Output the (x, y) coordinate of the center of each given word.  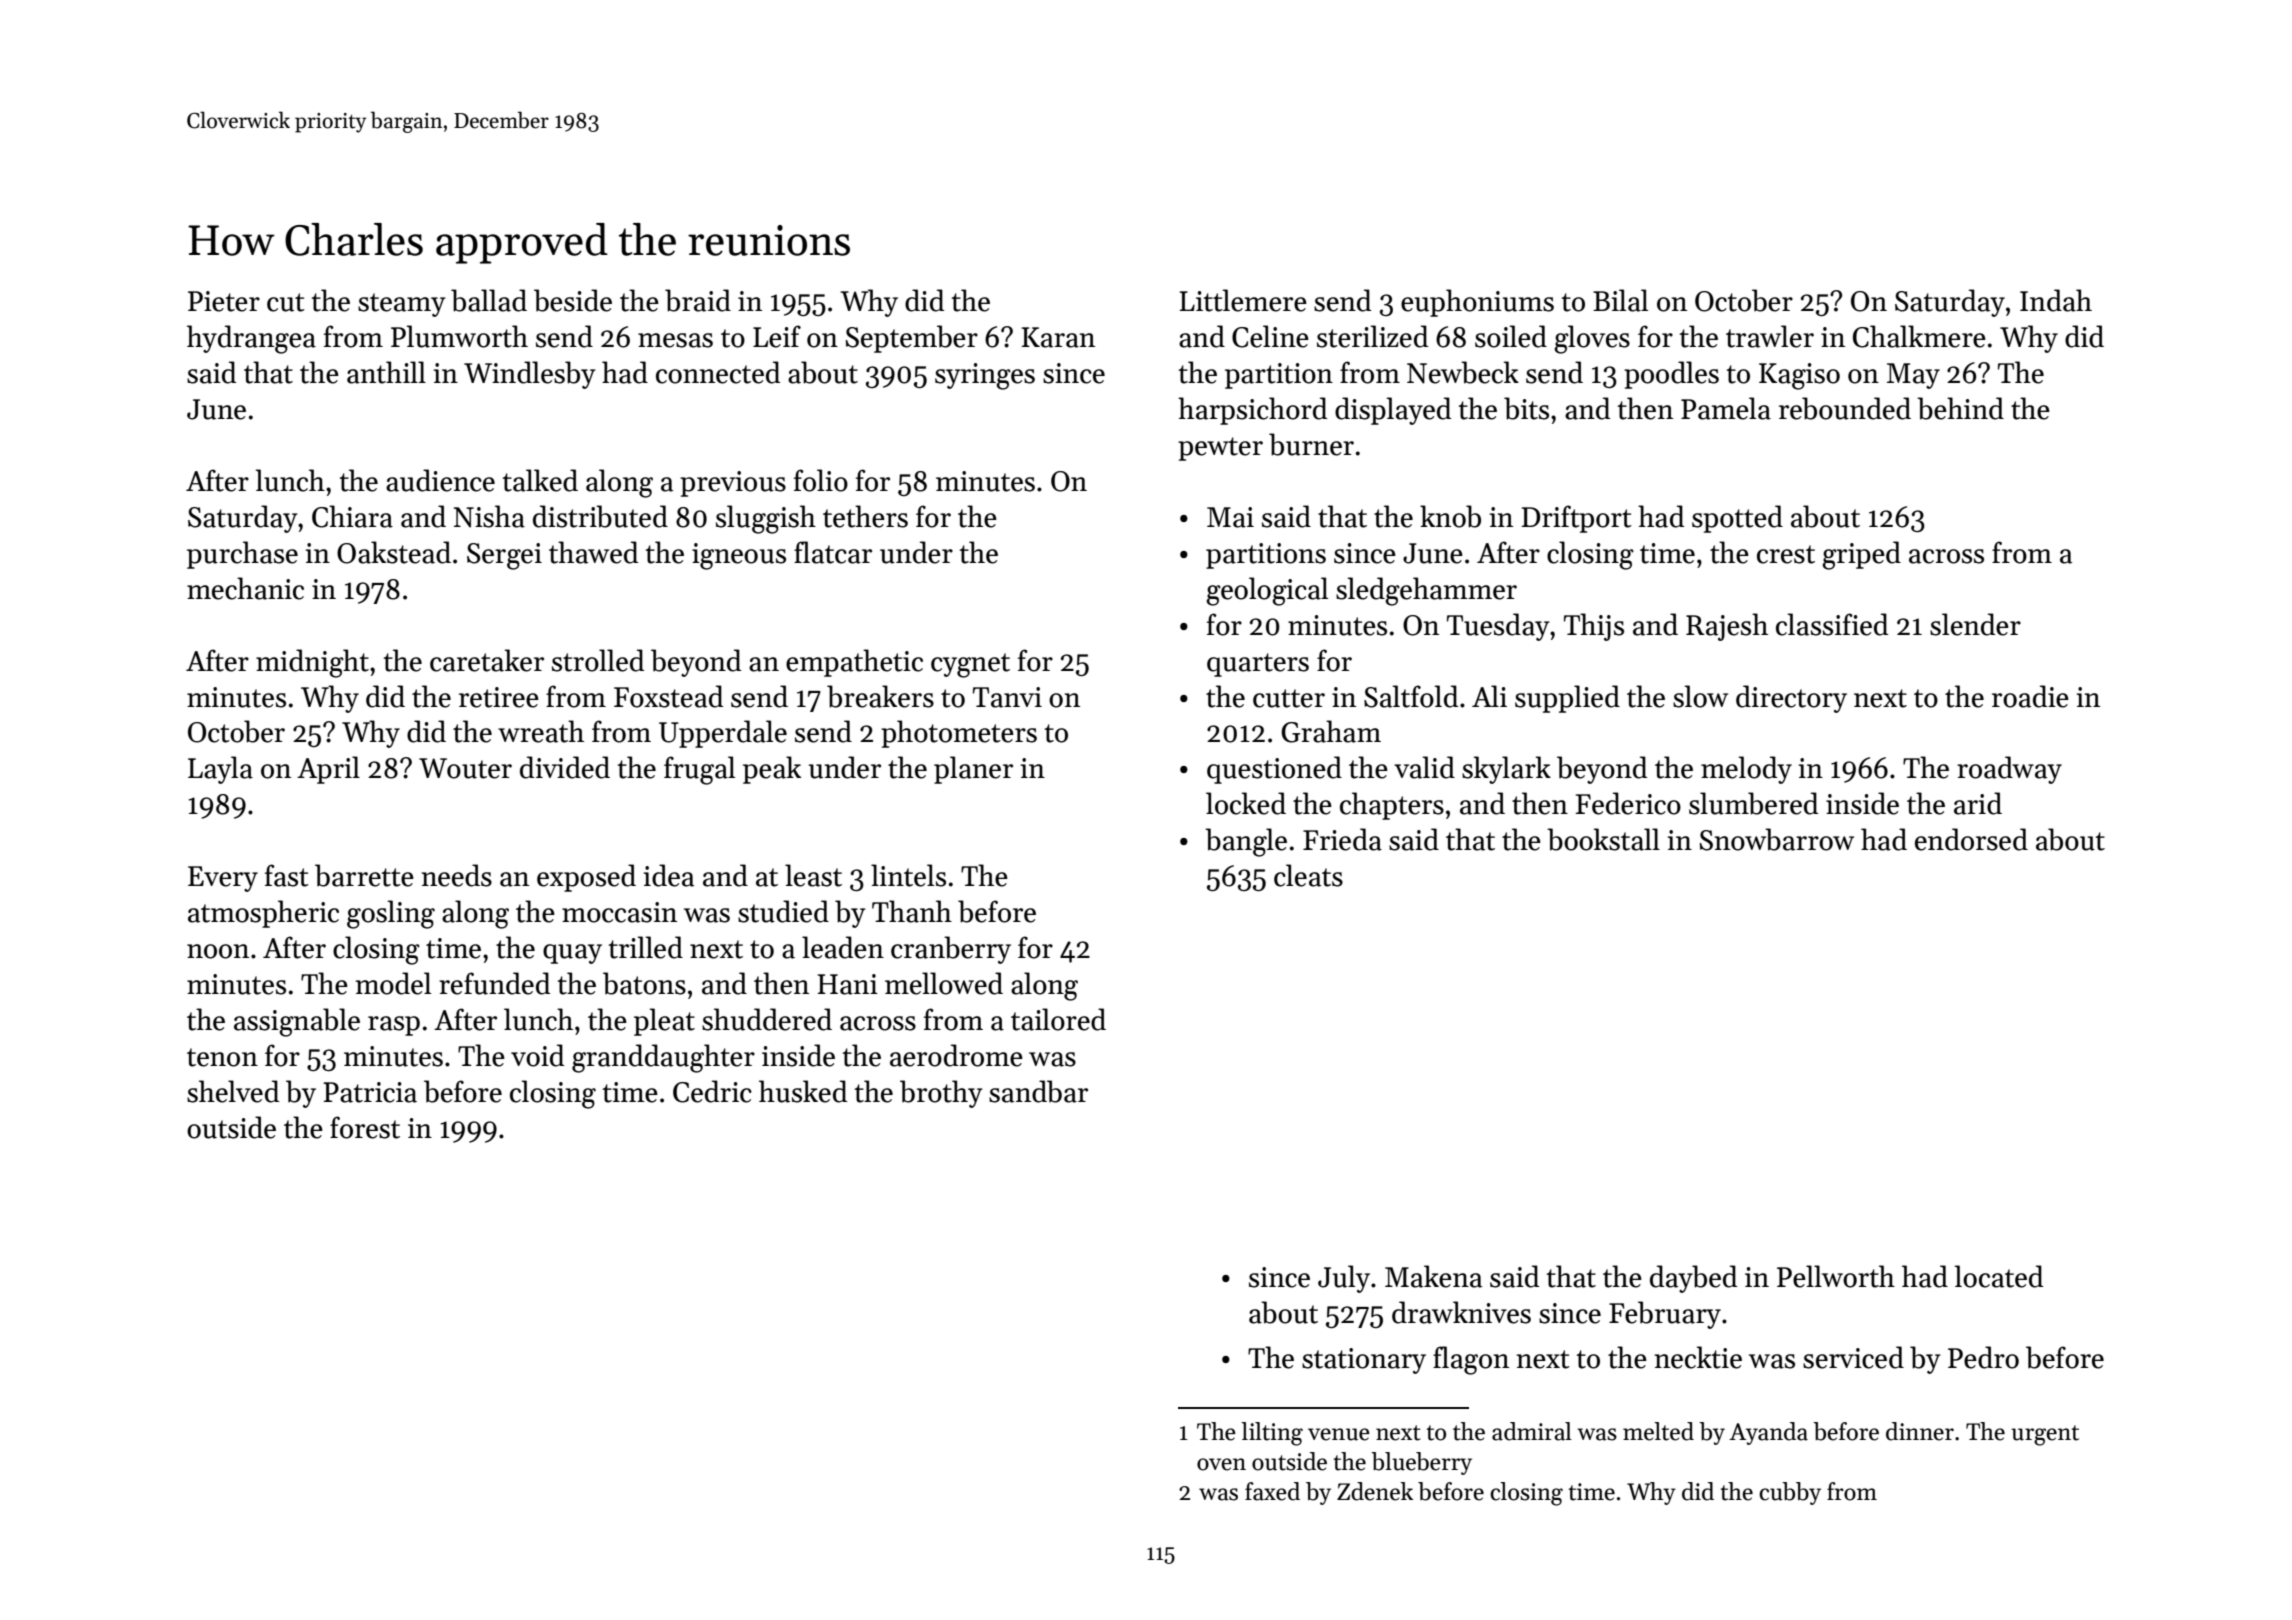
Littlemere (1243, 300)
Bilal (1620, 300)
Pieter (224, 301)
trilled (646, 947)
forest (365, 1127)
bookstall (1603, 839)
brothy (941, 1094)
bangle (1246, 842)
